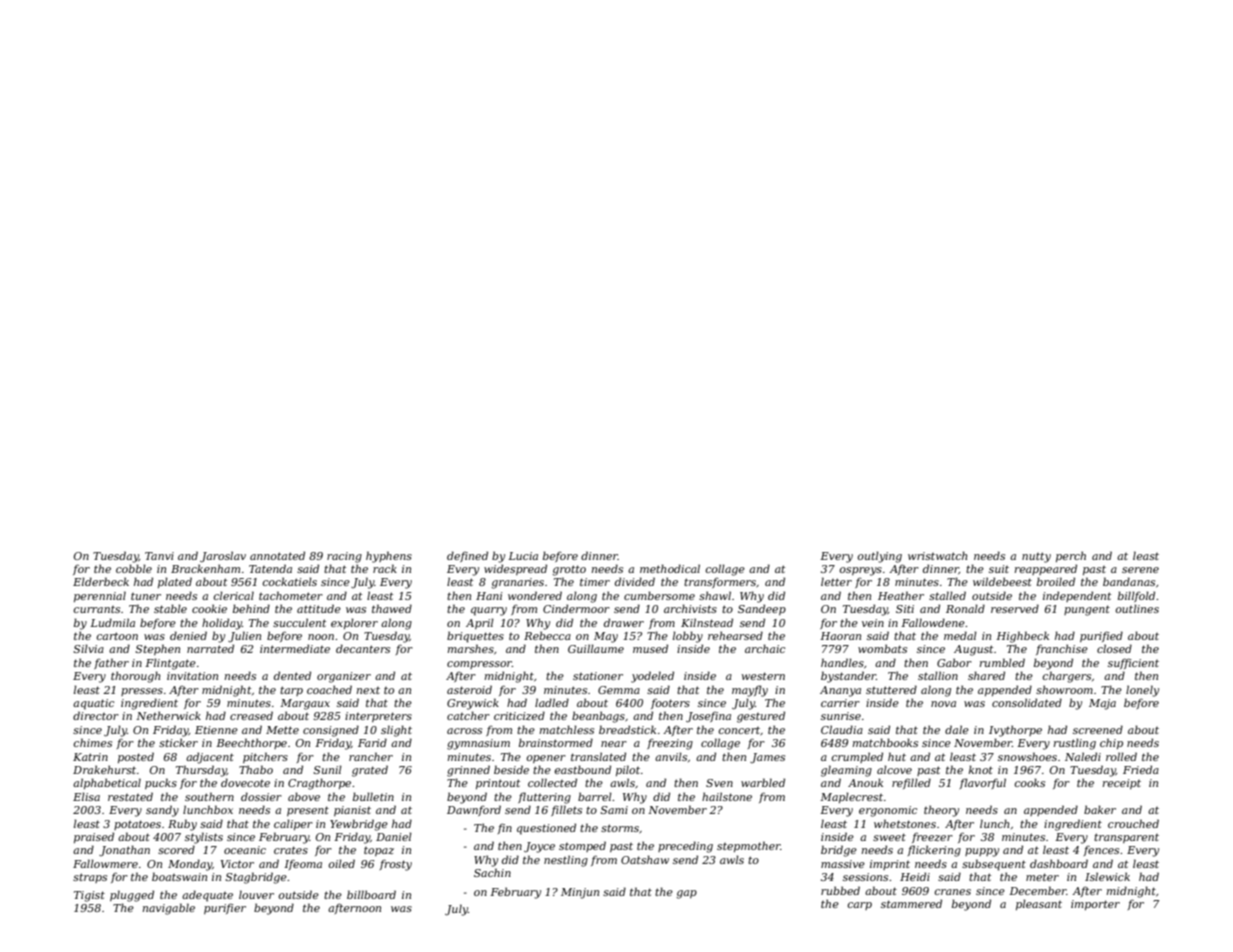 Image resolution: width=1233 pixels, height=952 pixels. What do you see at coordinates (843, 864) in the page?
I see `massive` at bounding box center [843, 864].
